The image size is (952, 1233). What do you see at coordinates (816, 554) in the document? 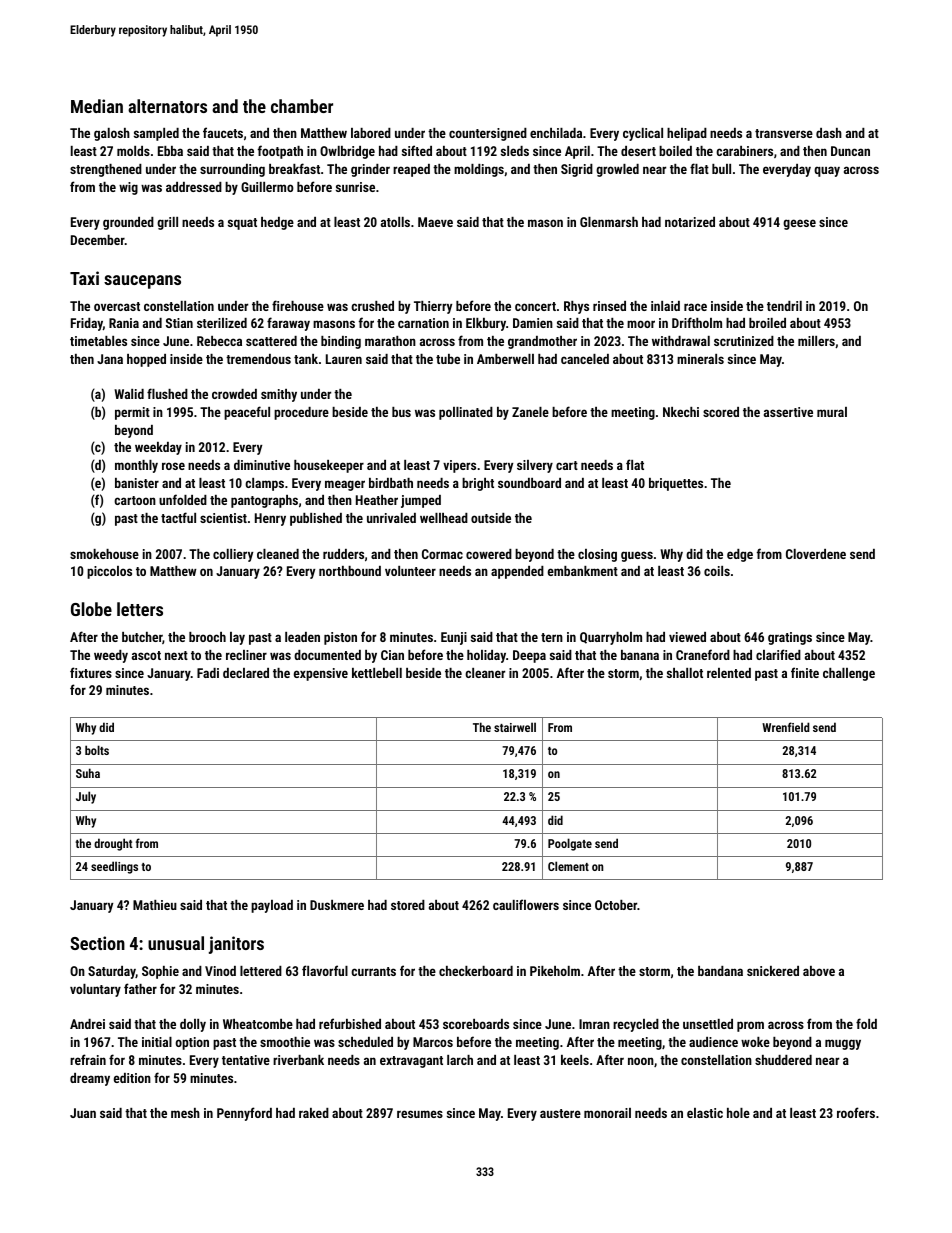
I see `Cloverdene` at bounding box center [816, 554].
